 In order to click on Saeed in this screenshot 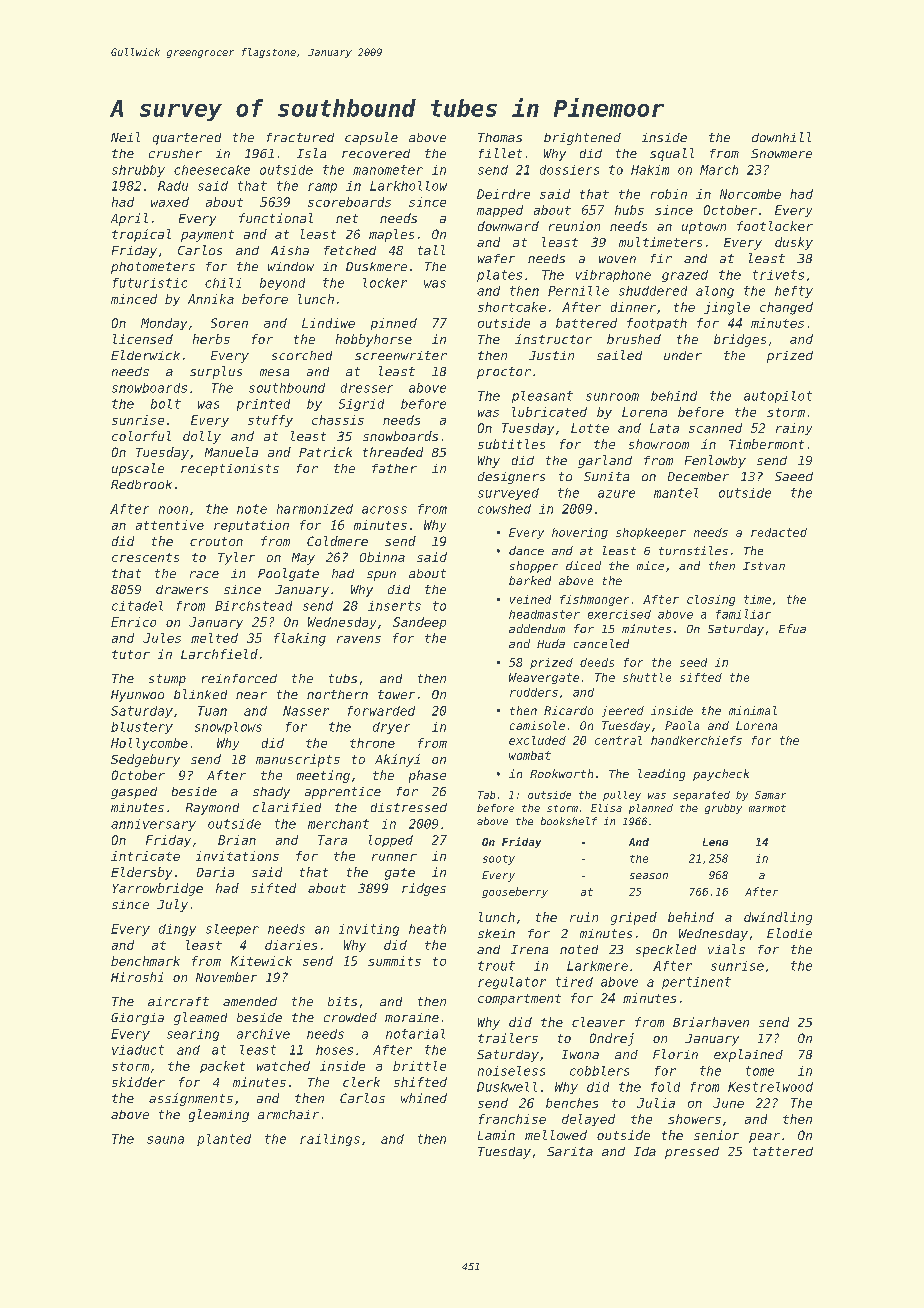, I will do `click(794, 476)`.
